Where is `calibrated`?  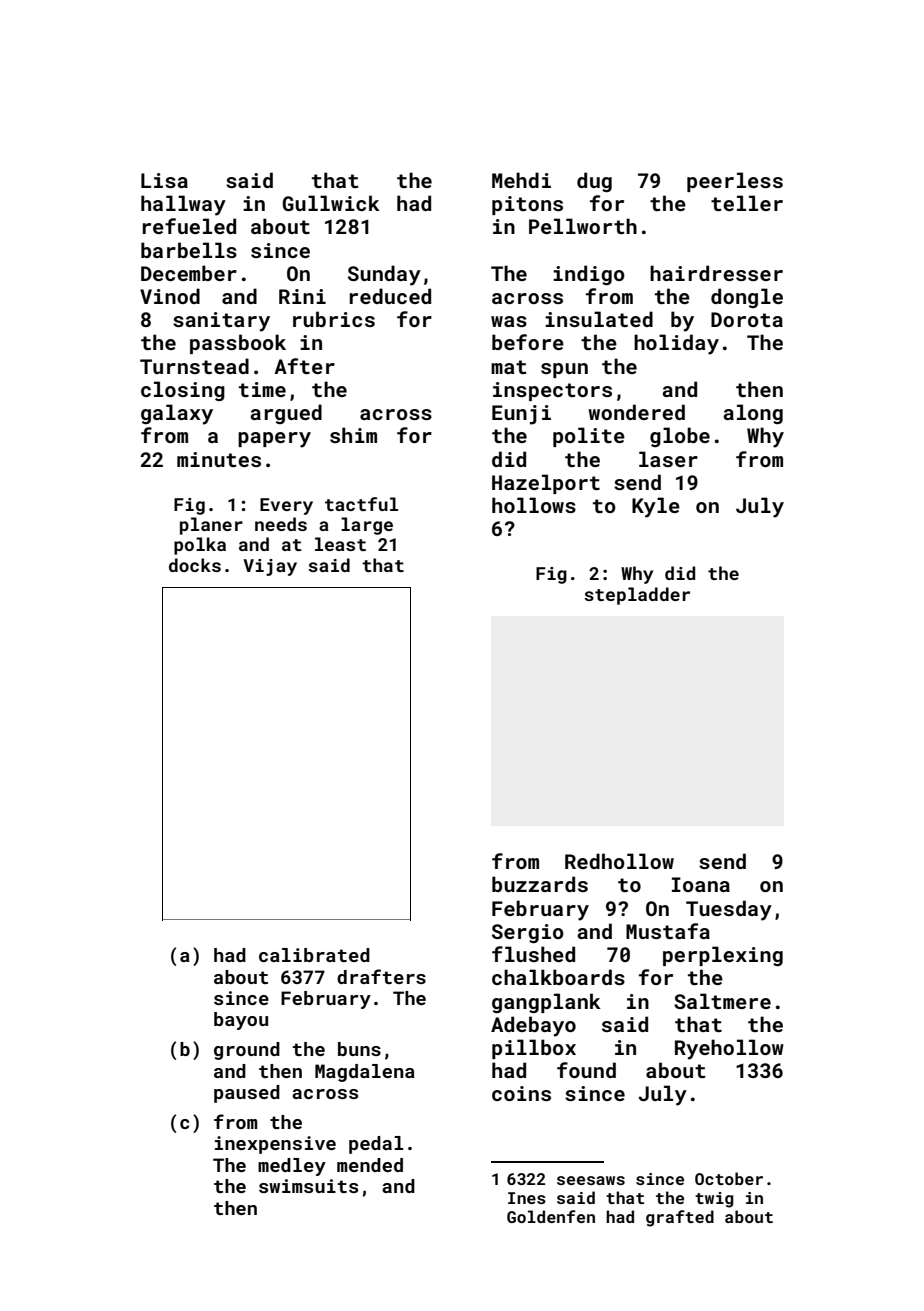
calibrated is located at coordinates (314, 955).
